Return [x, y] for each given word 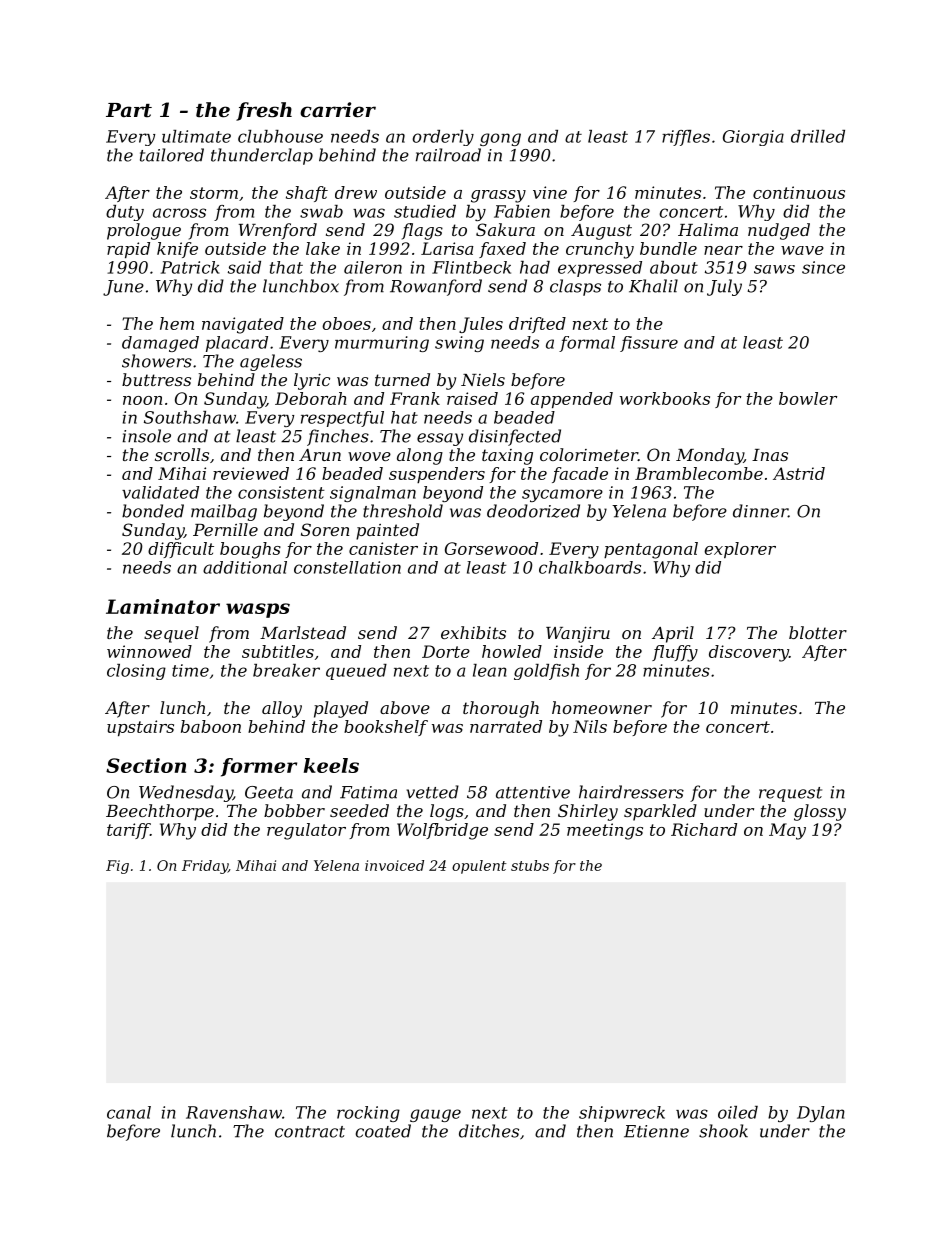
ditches [489, 1131]
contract [310, 1132]
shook [723, 1131]
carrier [338, 110]
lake [323, 248]
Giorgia [753, 138]
